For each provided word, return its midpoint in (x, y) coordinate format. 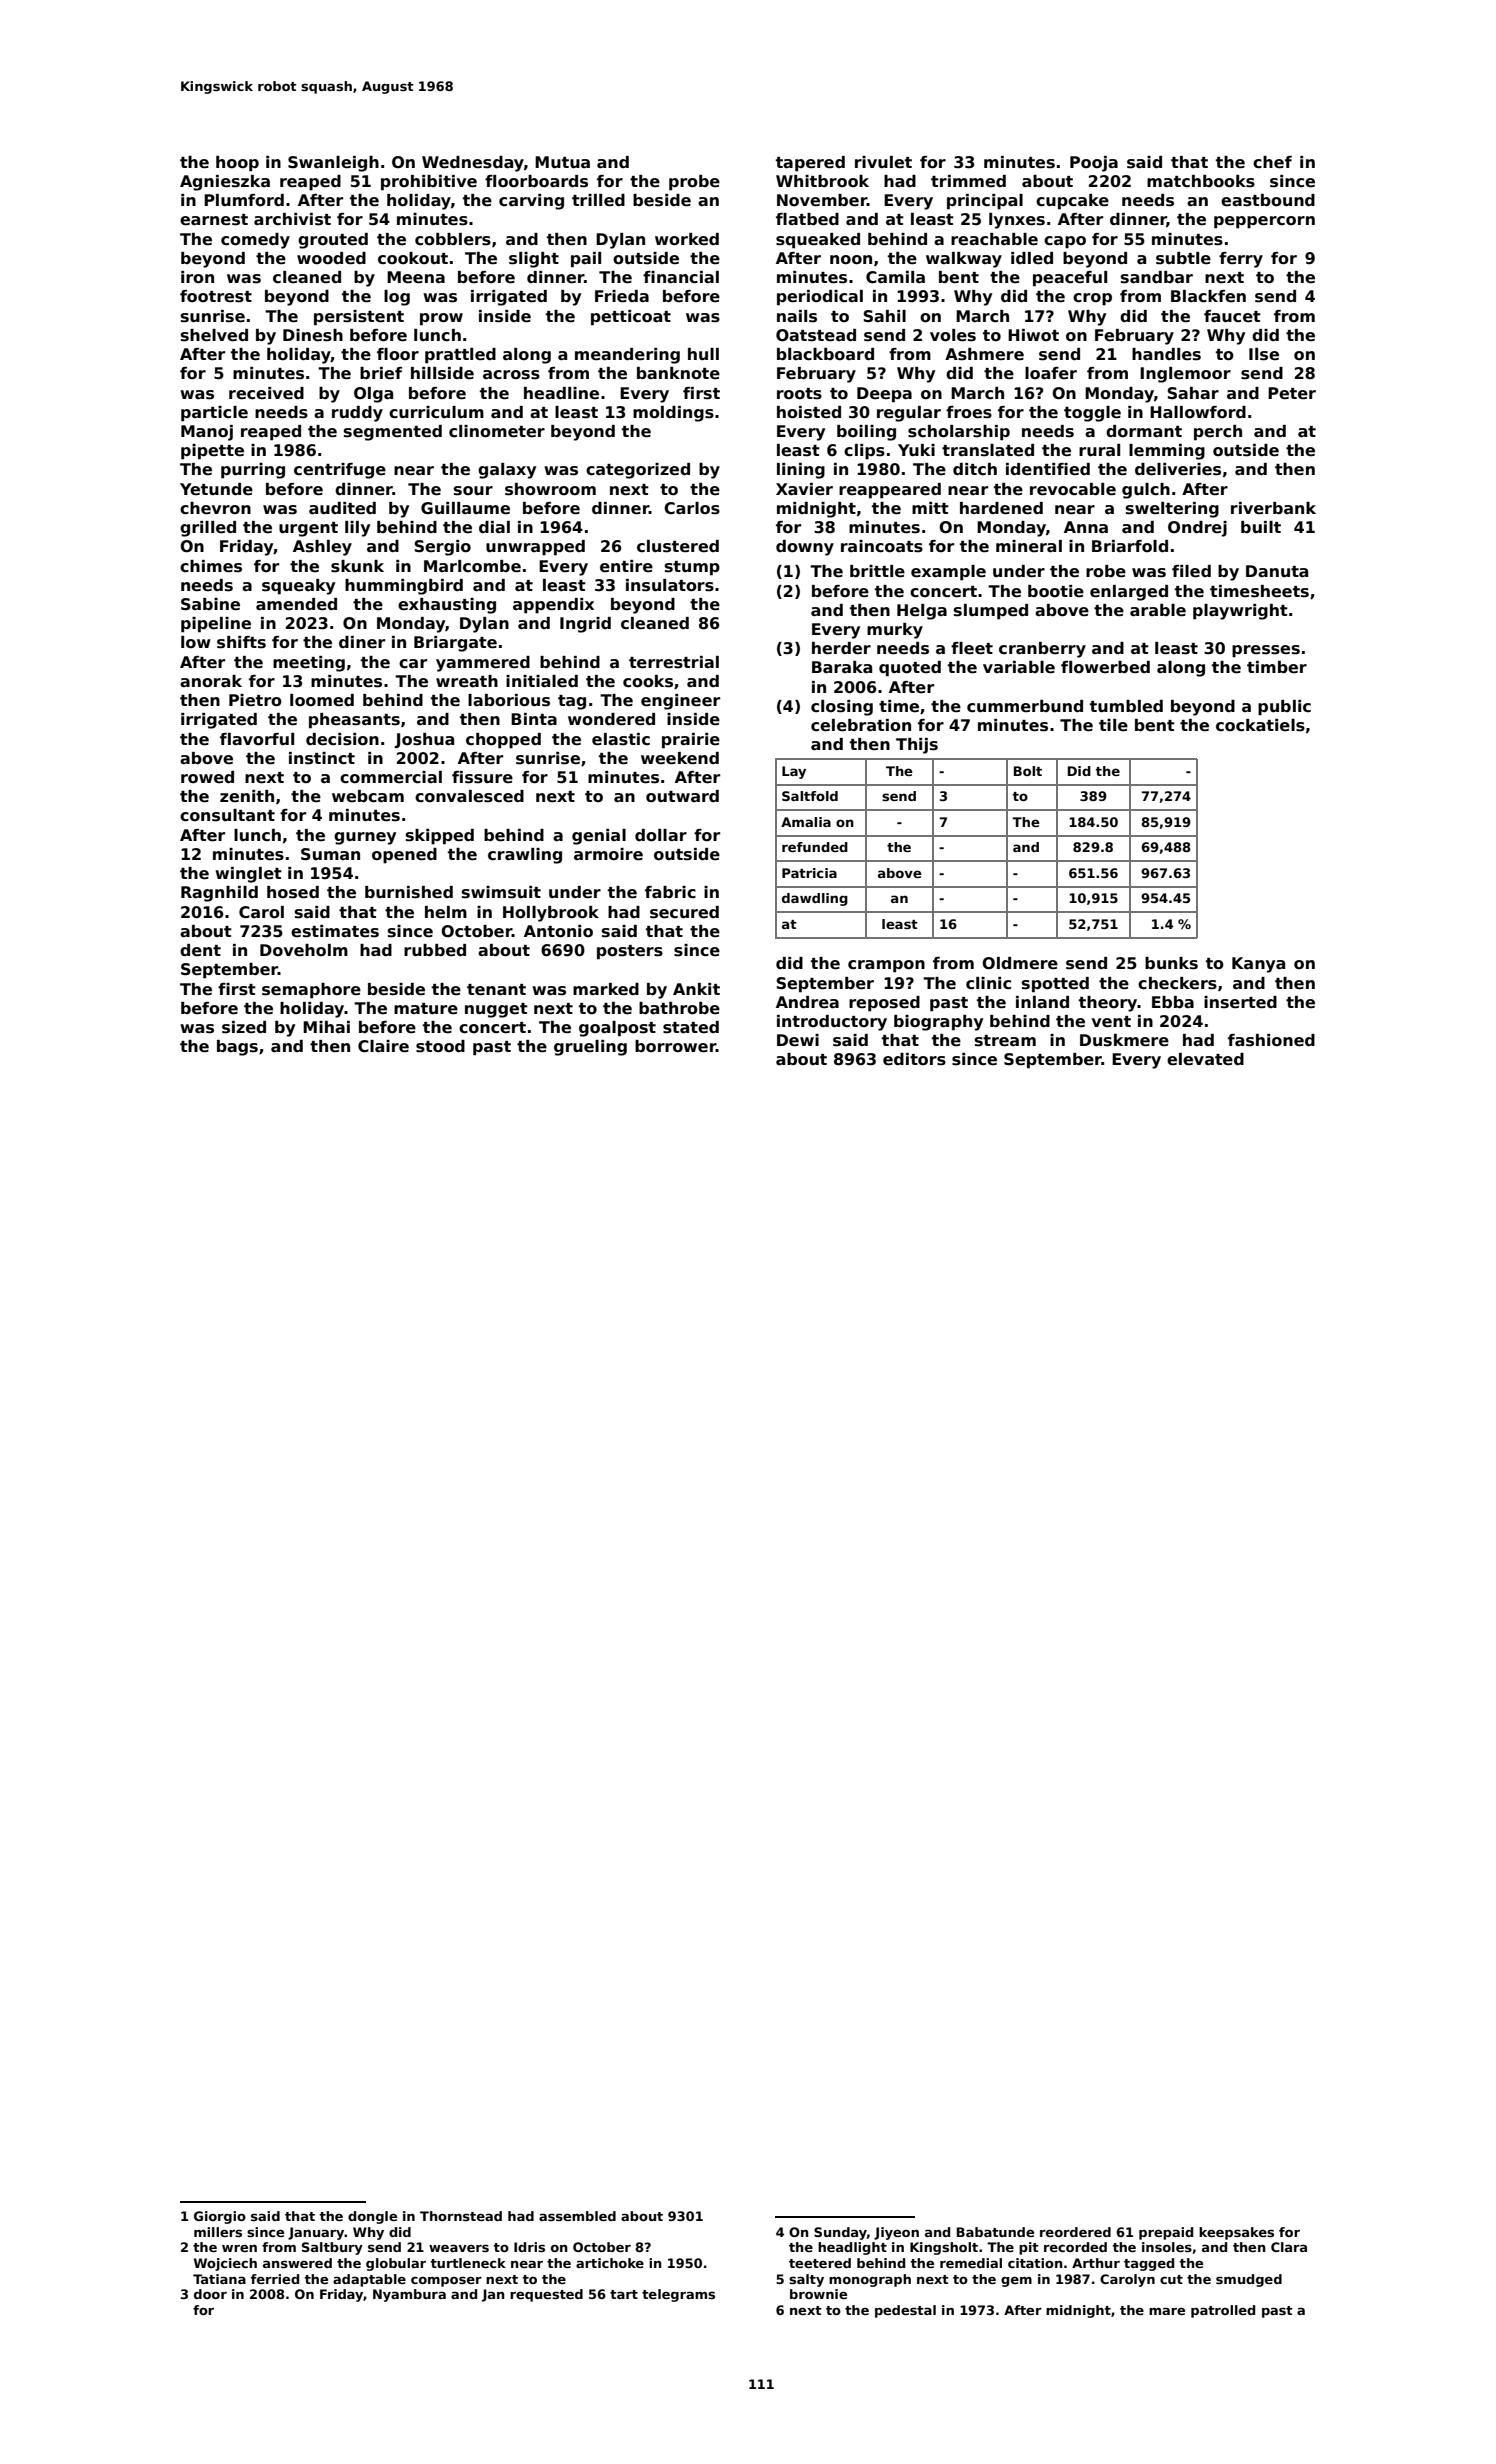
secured (684, 912)
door (210, 2294)
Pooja (1094, 164)
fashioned (1271, 1040)
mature (426, 1008)
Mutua (562, 162)
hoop (237, 164)
